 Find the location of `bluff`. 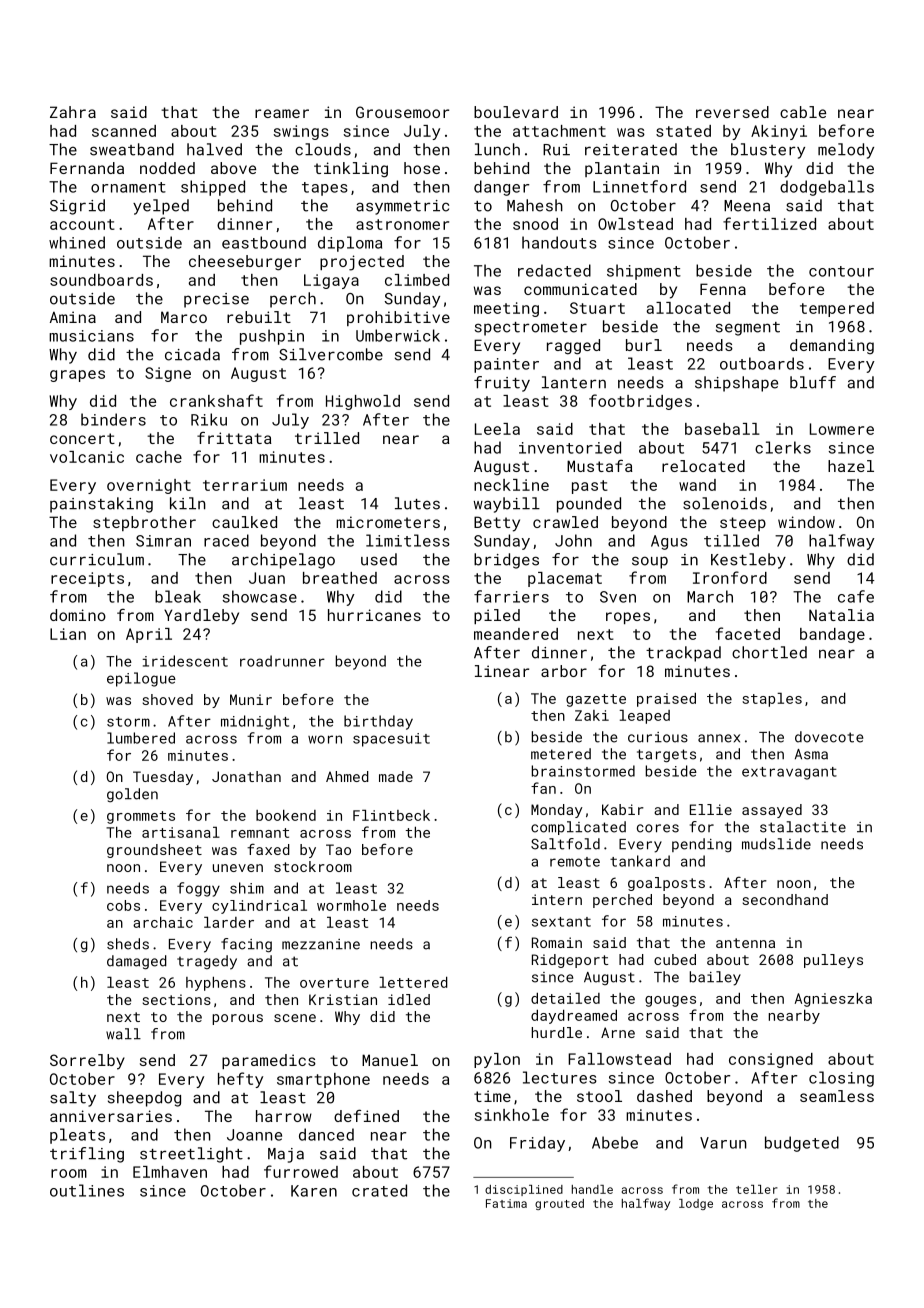

bluff is located at coordinates (813, 382).
